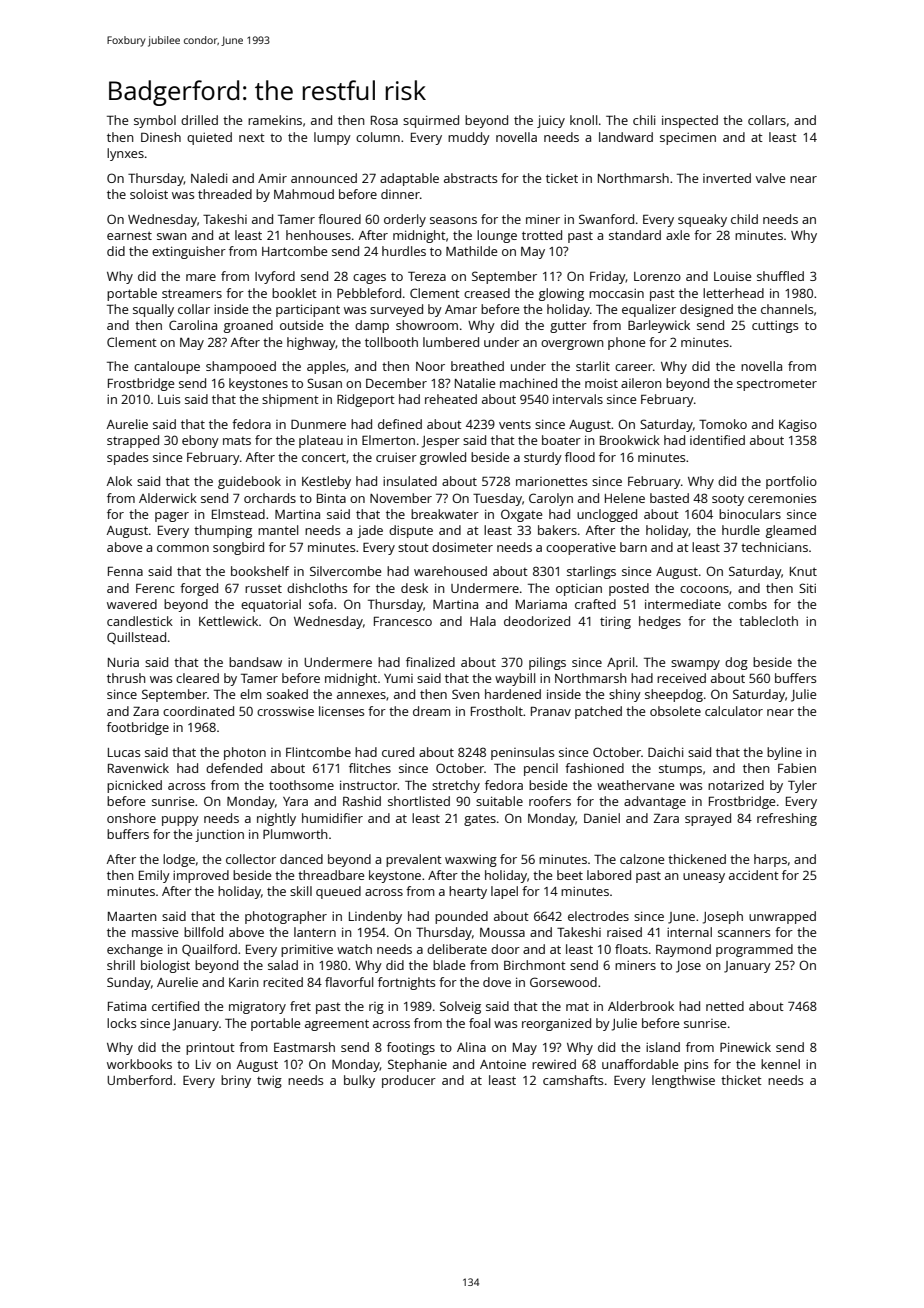 The height and width of the page is (1308, 924). I want to click on inspected, so click(690, 121).
